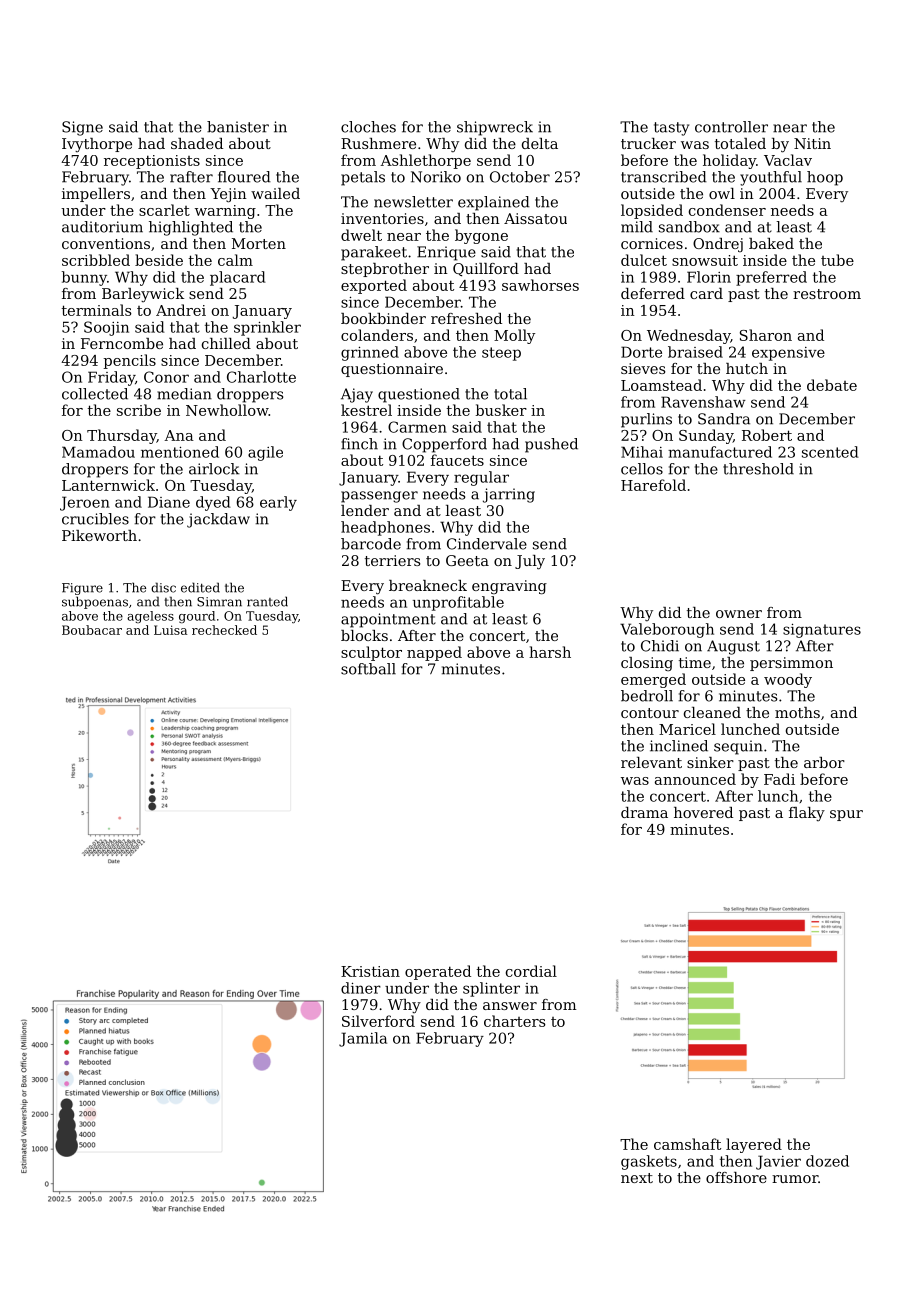 The width and height of the screenshot is (924, 1308). Describe the element at coordinates (363, 1039) in the screenshot. I see `Jamila` at that location.
